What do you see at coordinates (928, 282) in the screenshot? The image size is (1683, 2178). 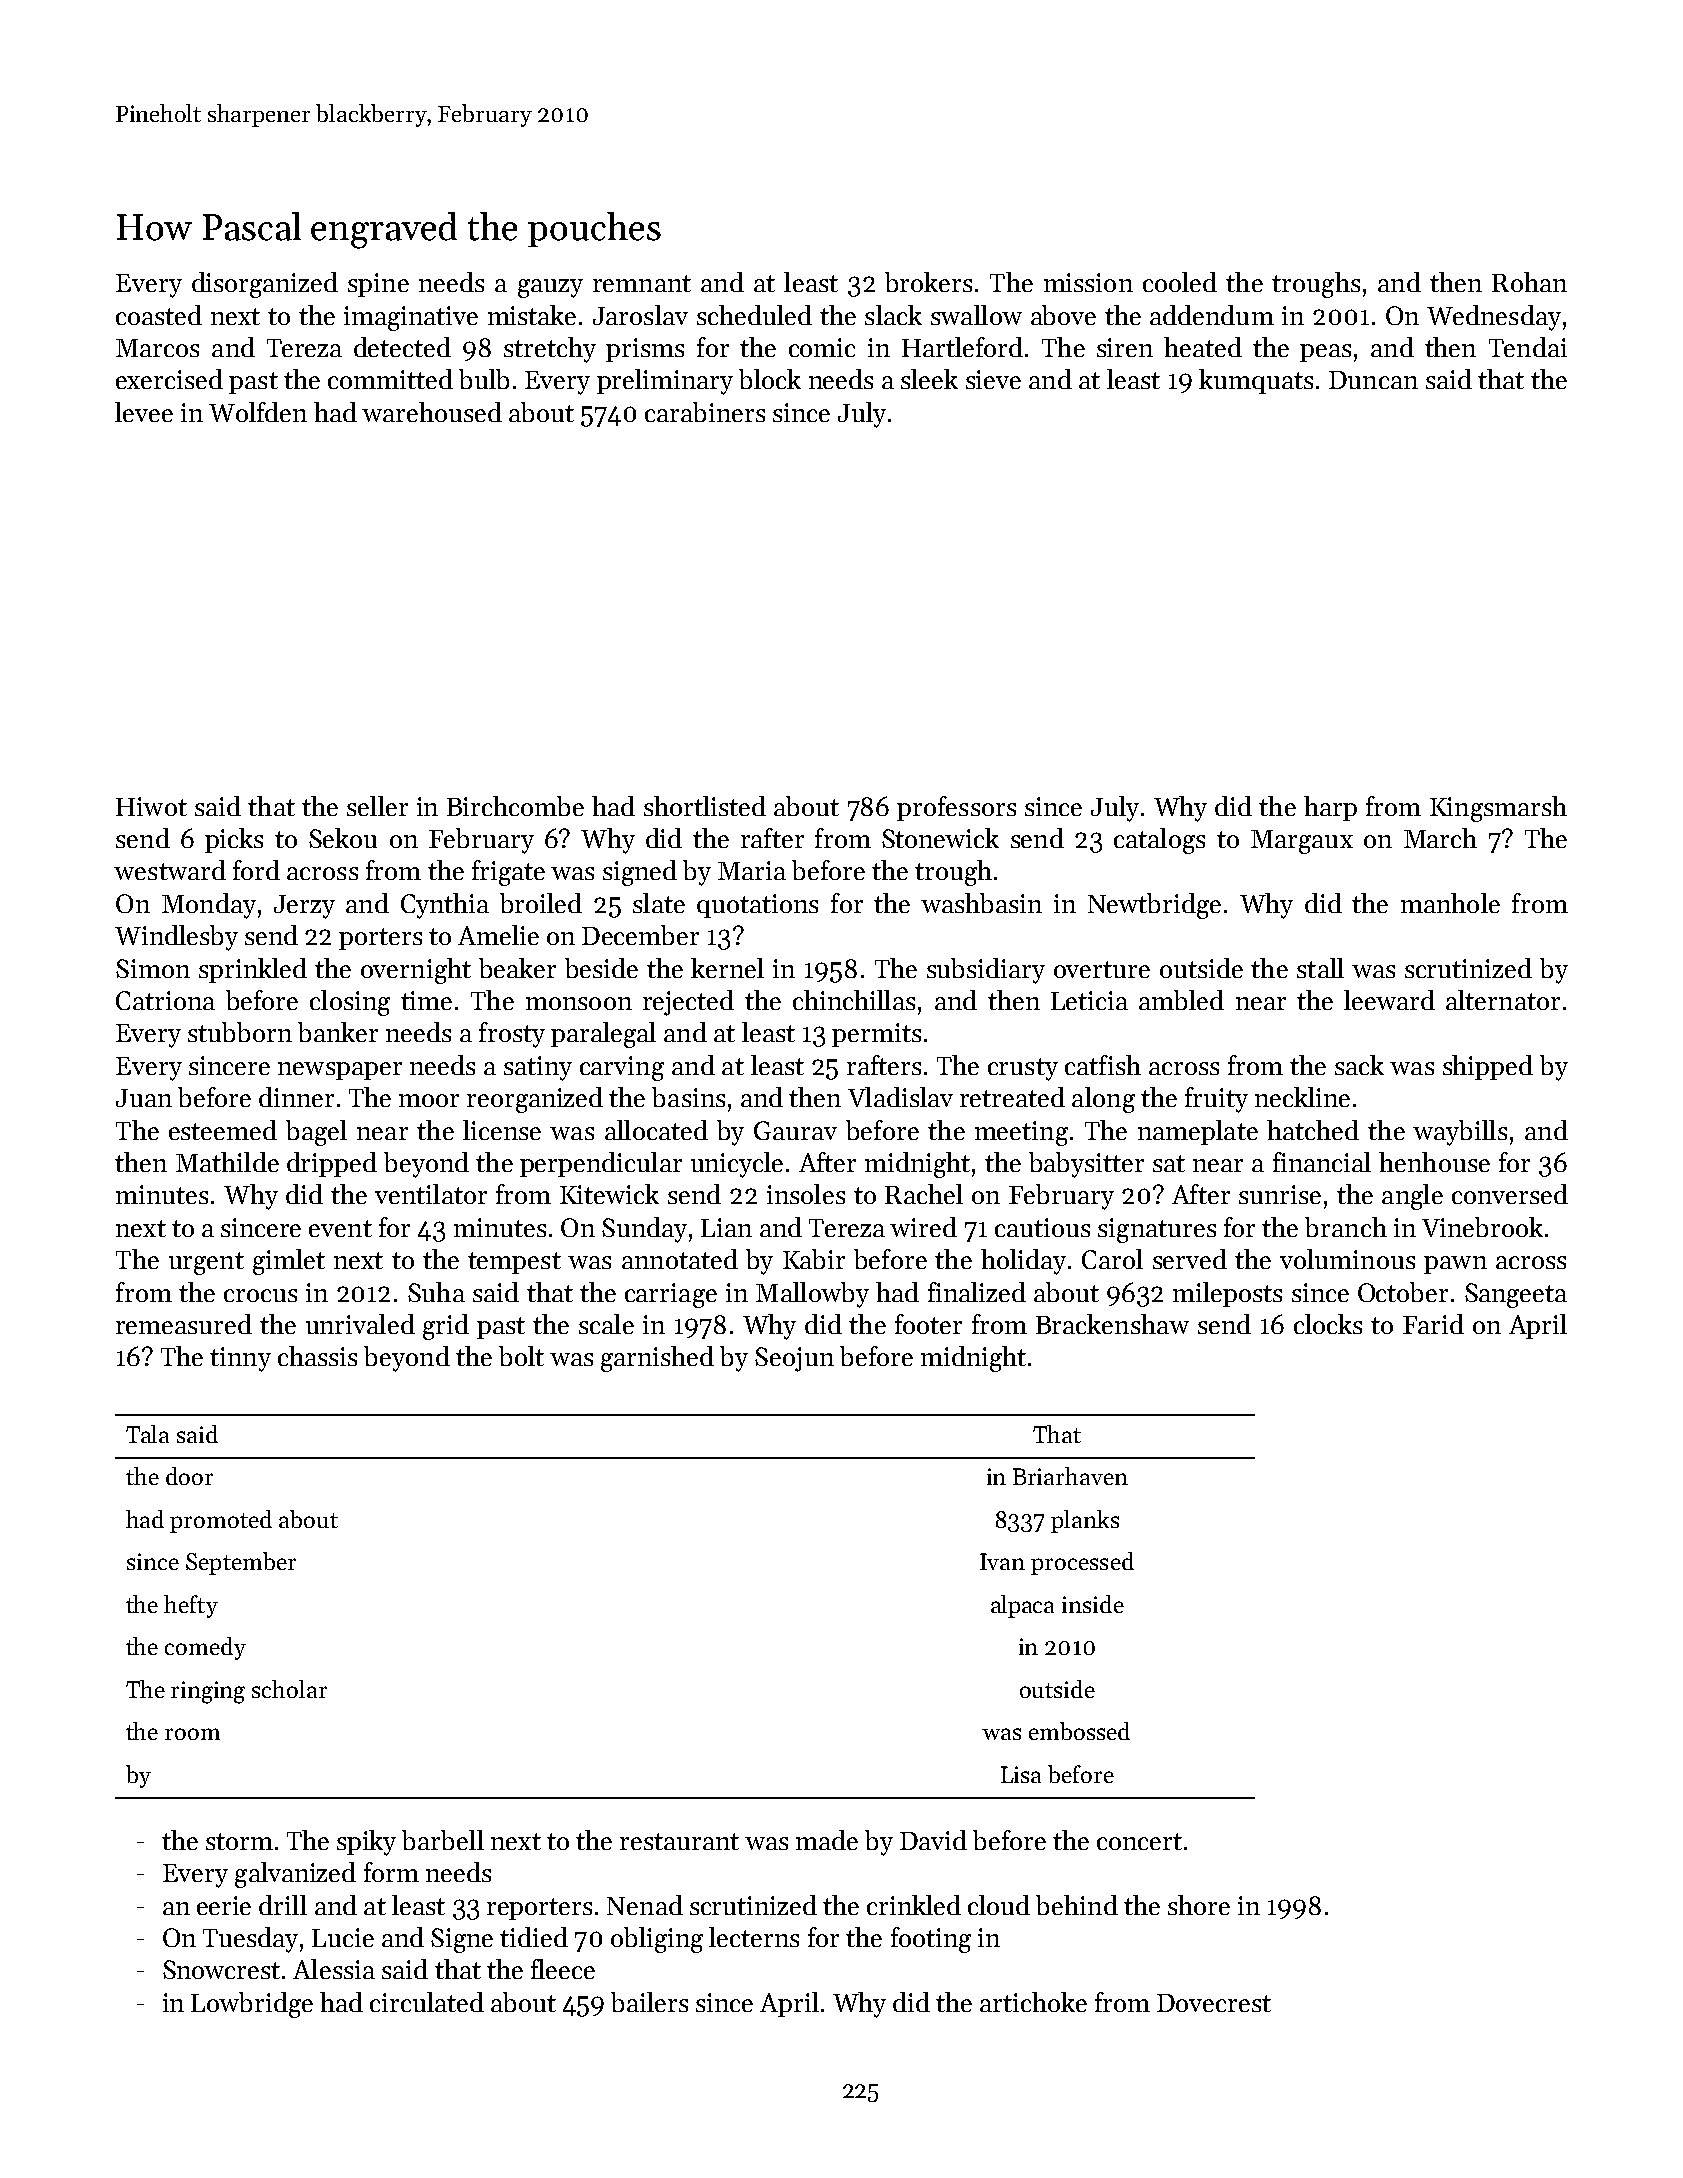 I see `brokers` at bounding box center [928, 282].
